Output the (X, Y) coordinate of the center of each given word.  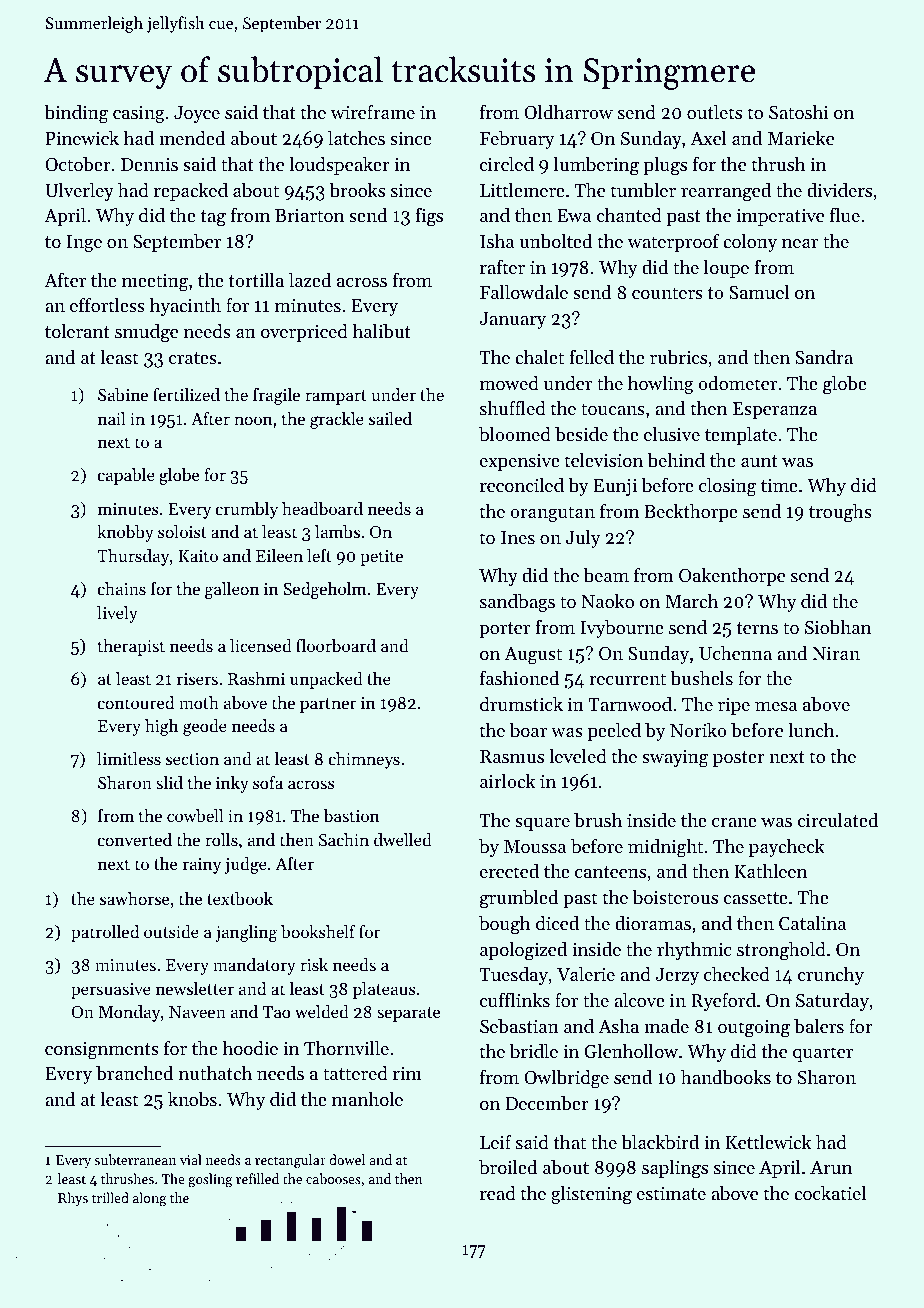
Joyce (197, 114)
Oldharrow (568, 112)
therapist (131, 647)
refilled (257, 1178)
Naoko (607, 601)
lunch (811, 730)
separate (408, 1014)
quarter (823, 1054)
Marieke (801, 138)
